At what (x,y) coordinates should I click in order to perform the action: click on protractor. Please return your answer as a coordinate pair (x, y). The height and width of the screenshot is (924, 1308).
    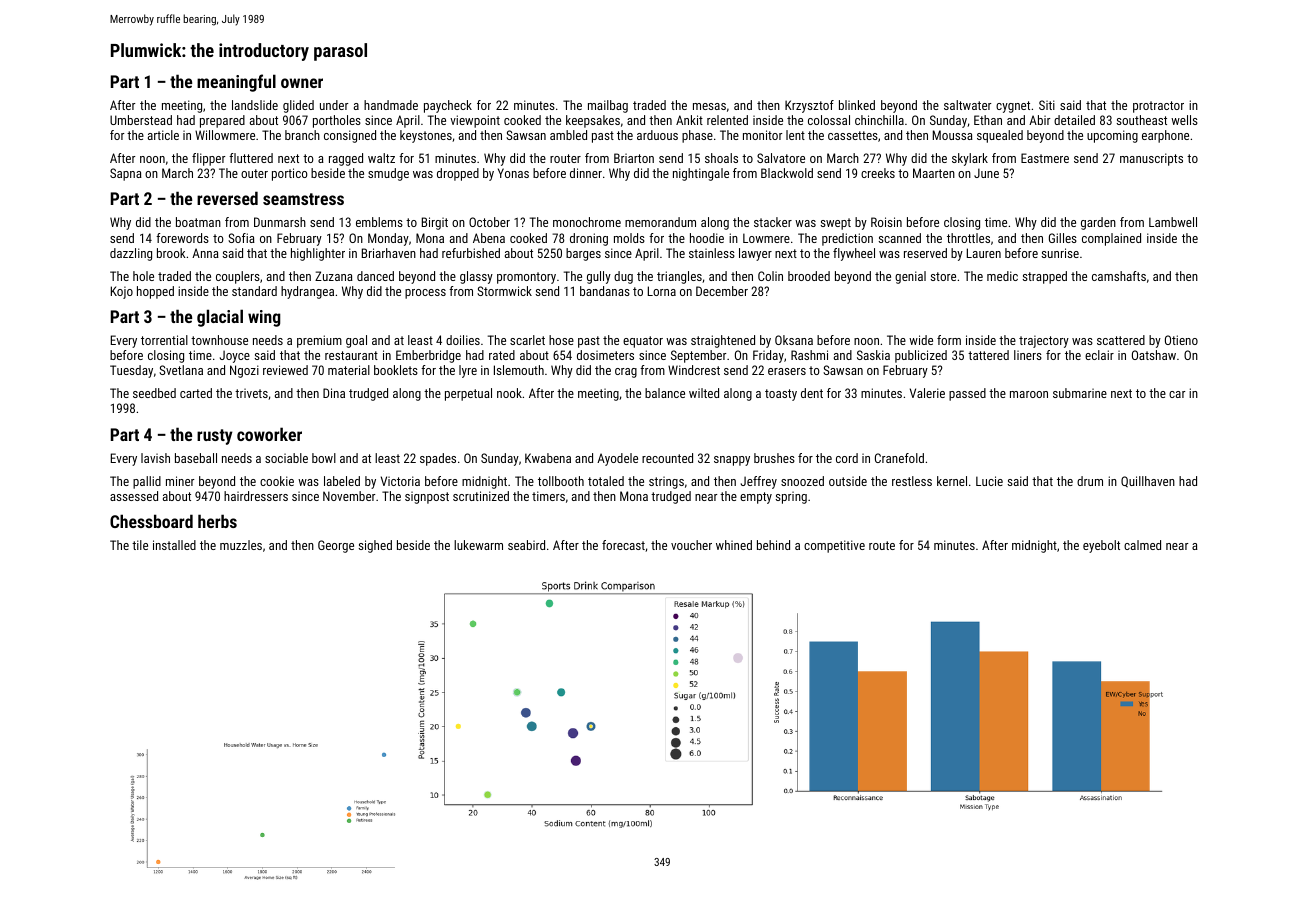
    Looking at the image, I should click on (1158, 107).
